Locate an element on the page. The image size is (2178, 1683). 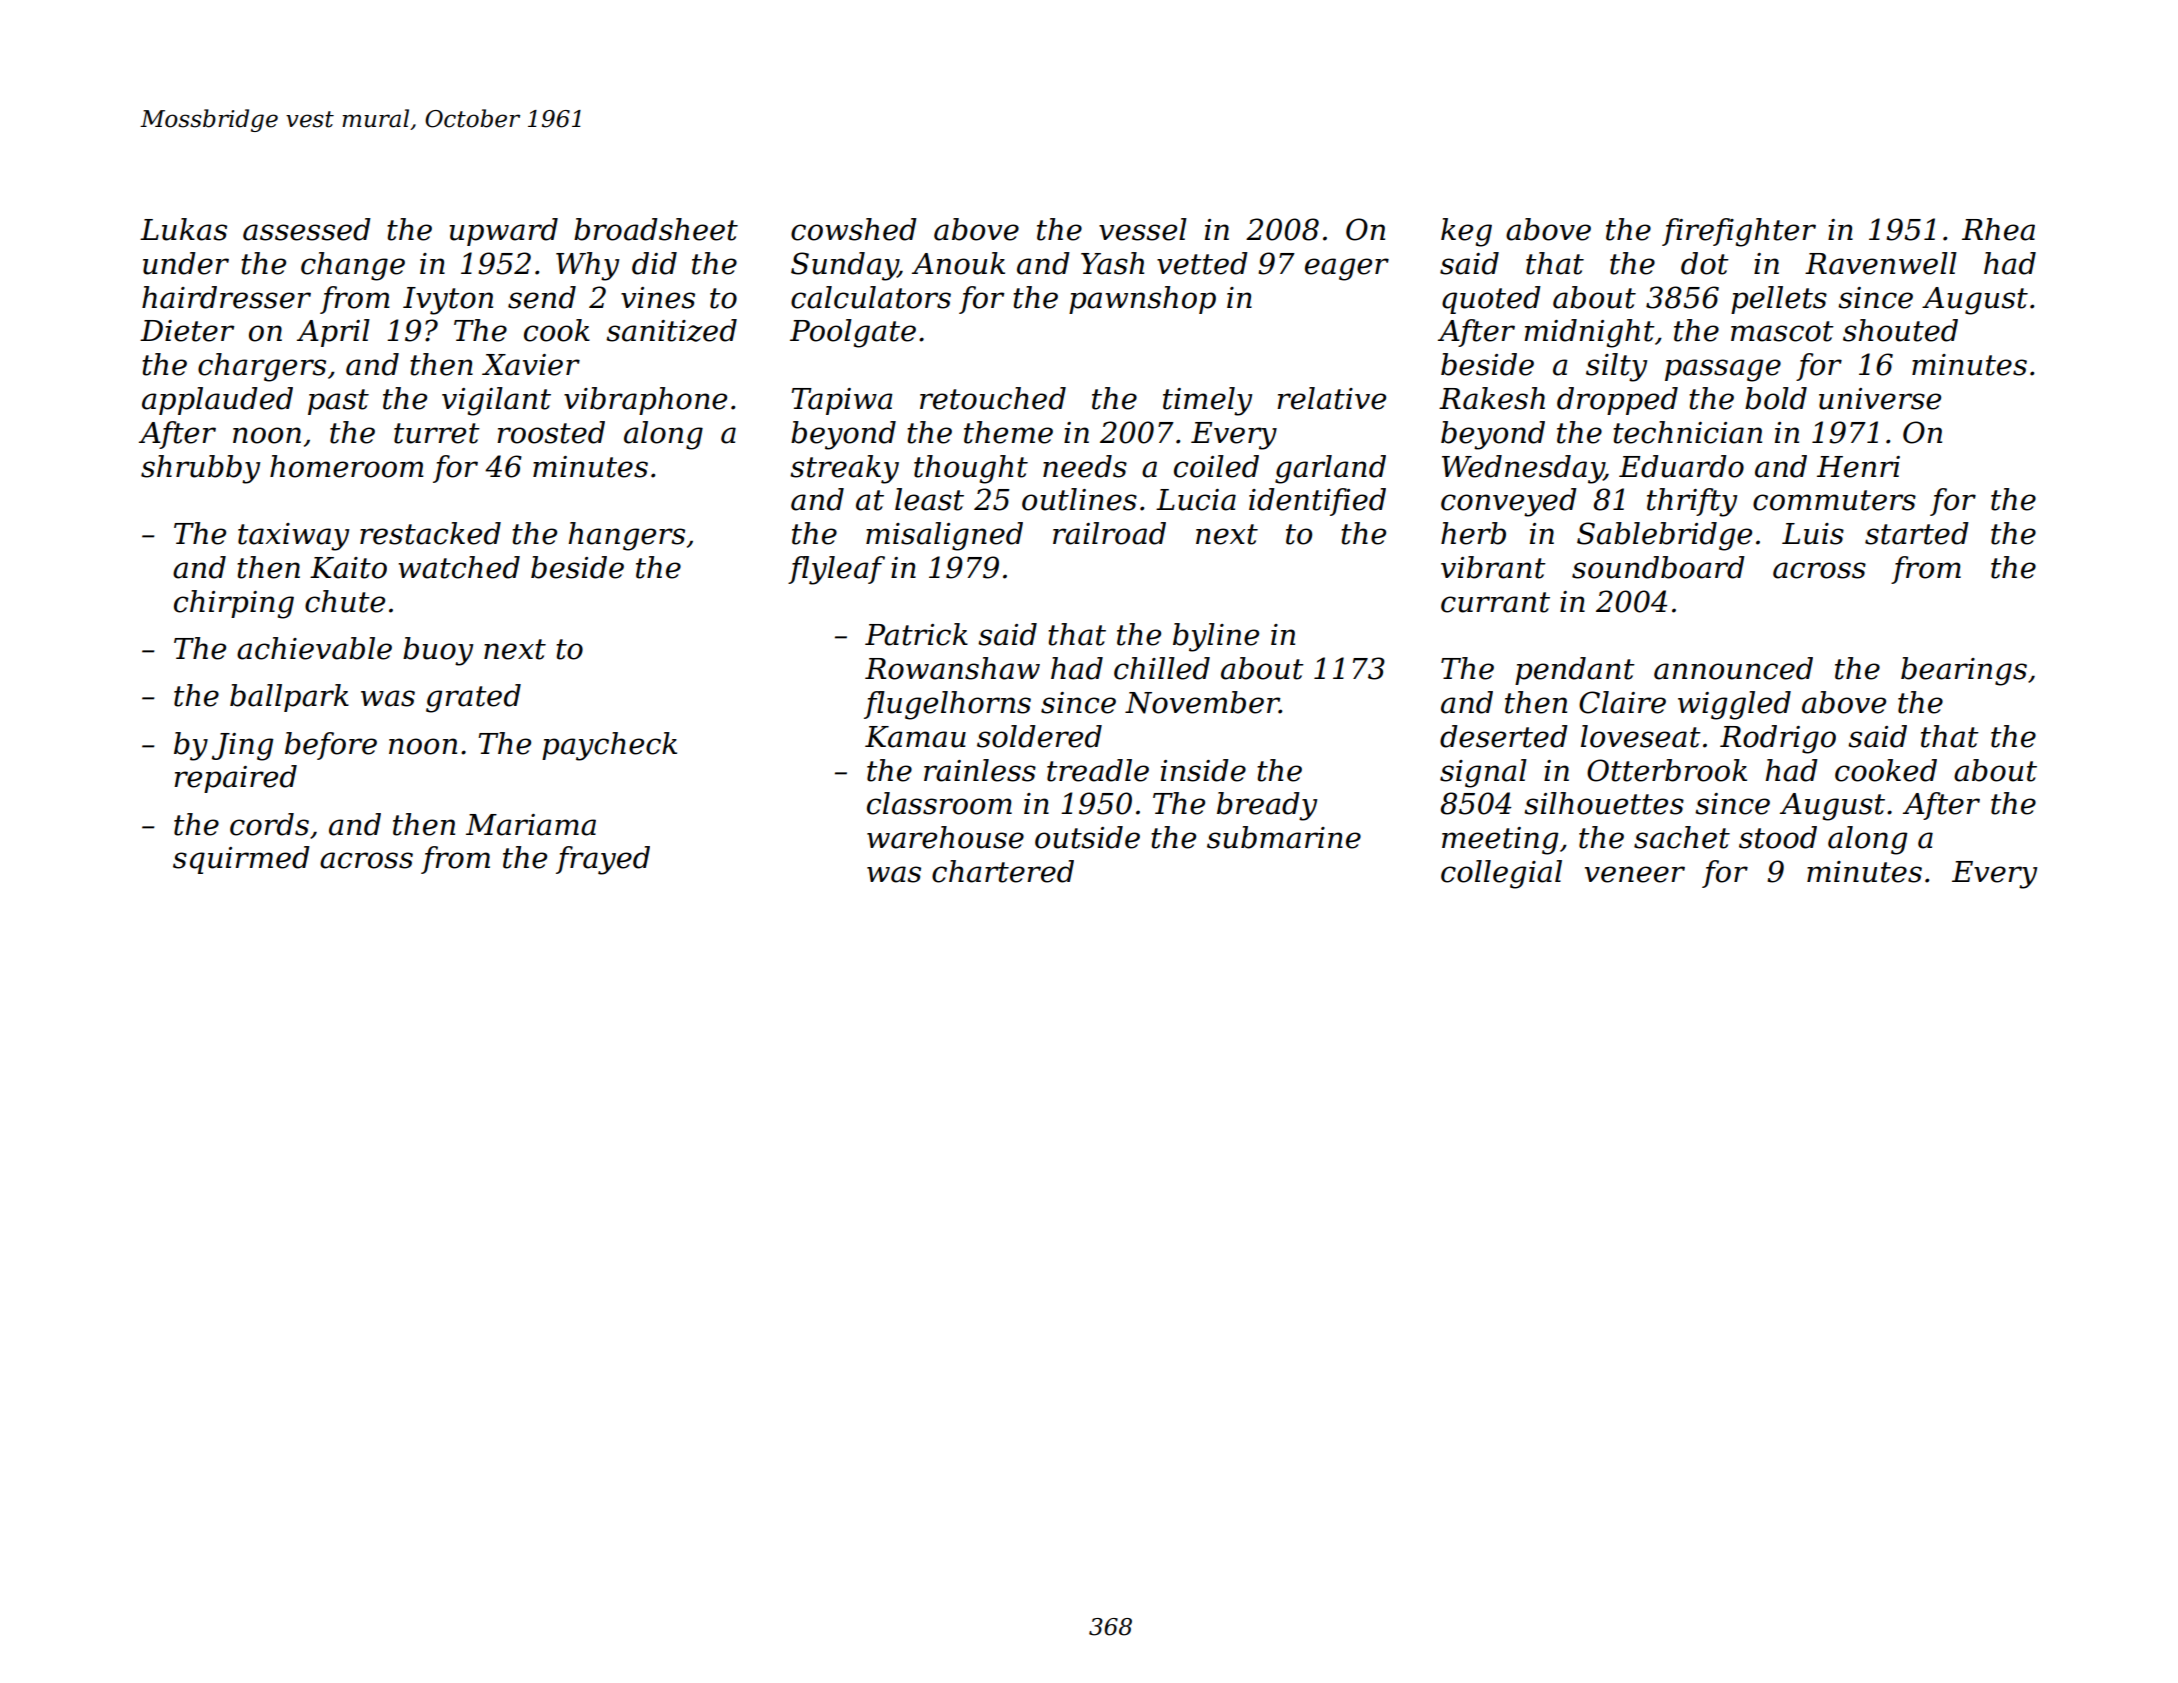
vessel is located at coordinates (1143, 229).
